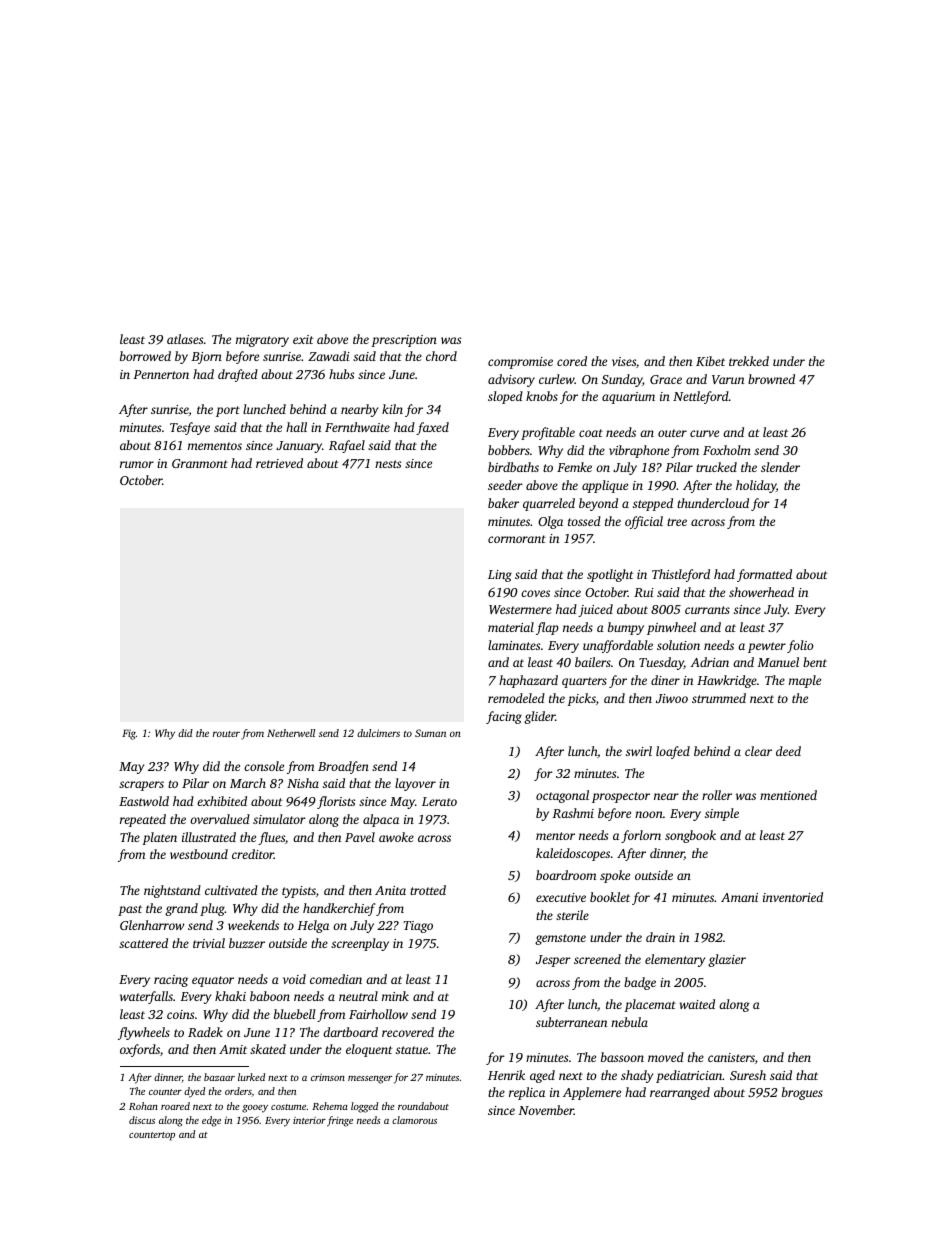 The image size is (952, 1233). What do you see at coordinates (780, 467) in the screenshot?
I see `slender` at bounding box center [780, 467].
